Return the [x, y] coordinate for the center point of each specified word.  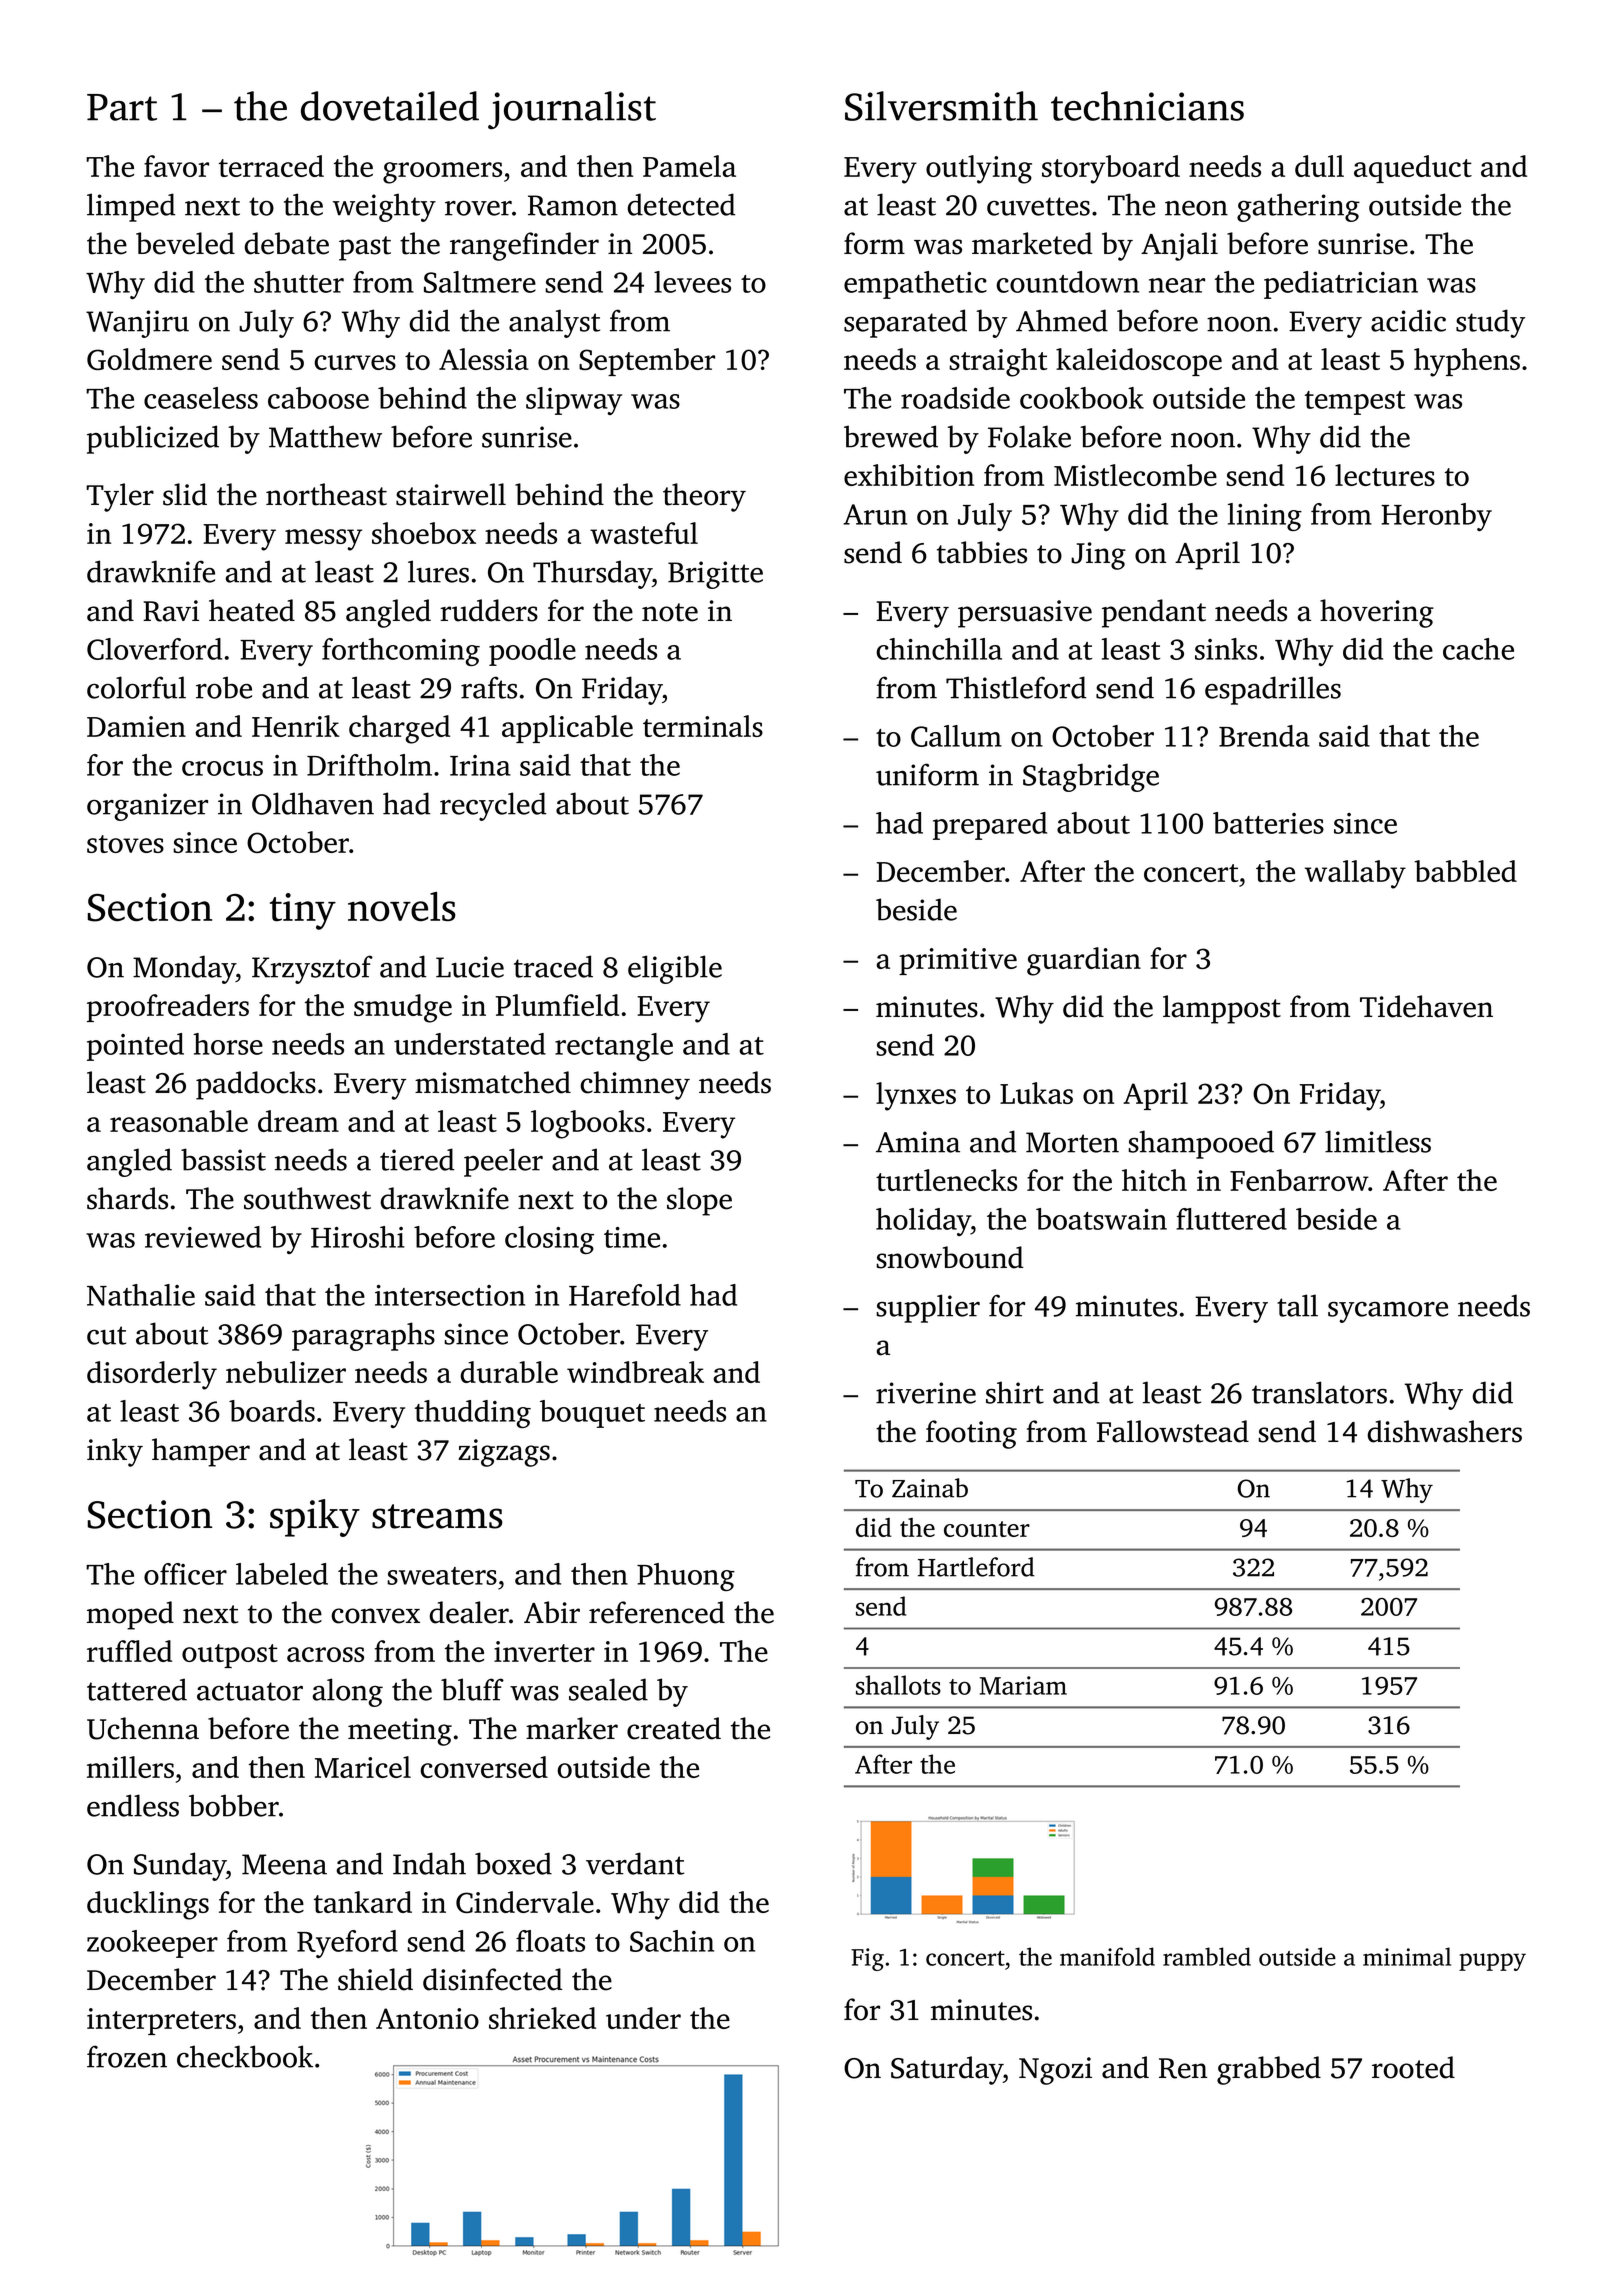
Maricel [363, 1767]
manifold [1107, 1956]
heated [252, 610]
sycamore [1388, 1312]
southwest [307, 1198]
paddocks [256, 1085]
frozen [127, 2056]
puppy [1492, 1962]
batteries [1268, 823]
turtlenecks [946, 1180]
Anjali [1179, 246]
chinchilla [939, 649]
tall [1297, 1305]
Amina [918, 1142]
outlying [979, 169]
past [365, 248]
